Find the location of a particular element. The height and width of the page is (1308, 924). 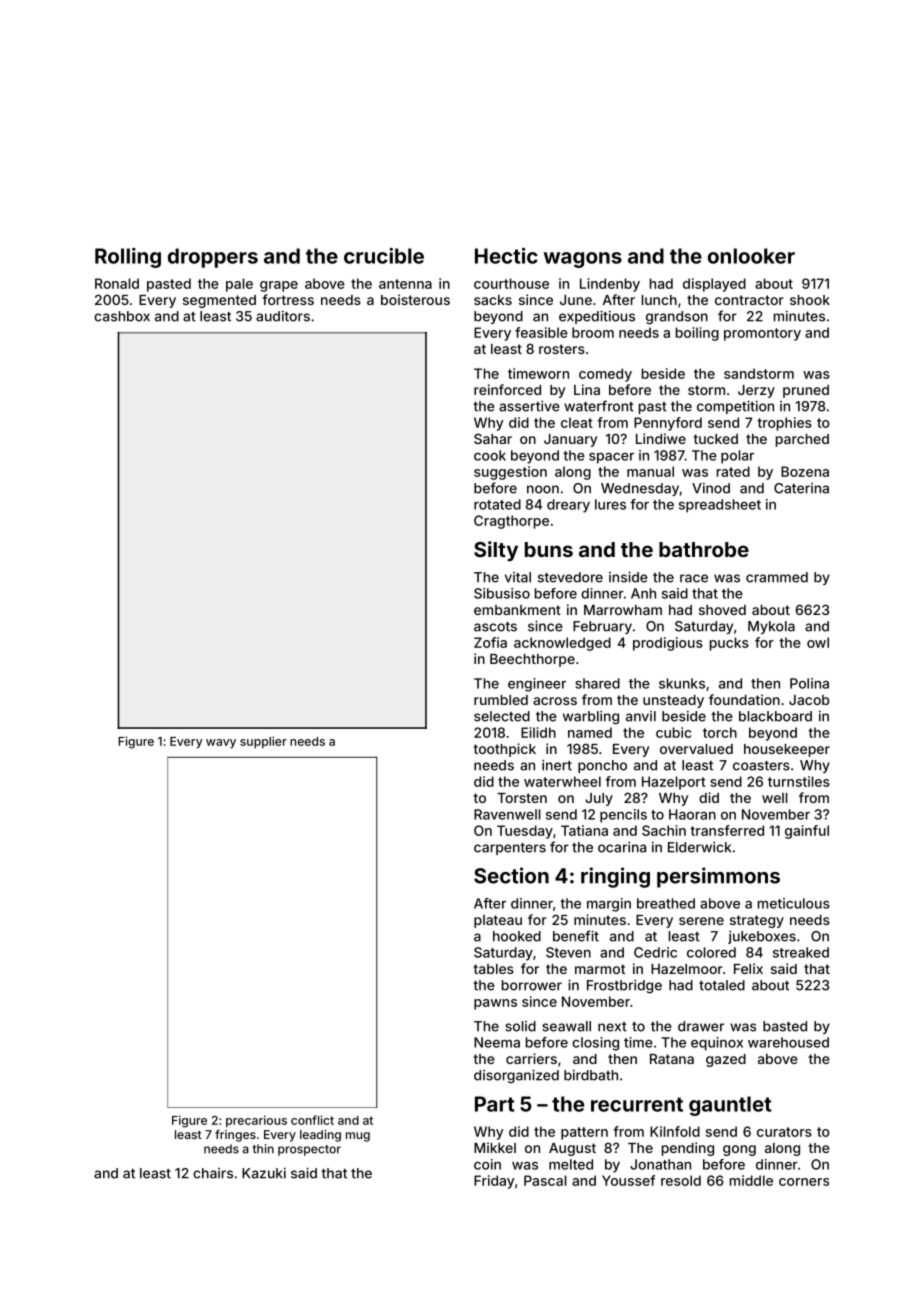

onlooker is located at coordinates (751, 256).
